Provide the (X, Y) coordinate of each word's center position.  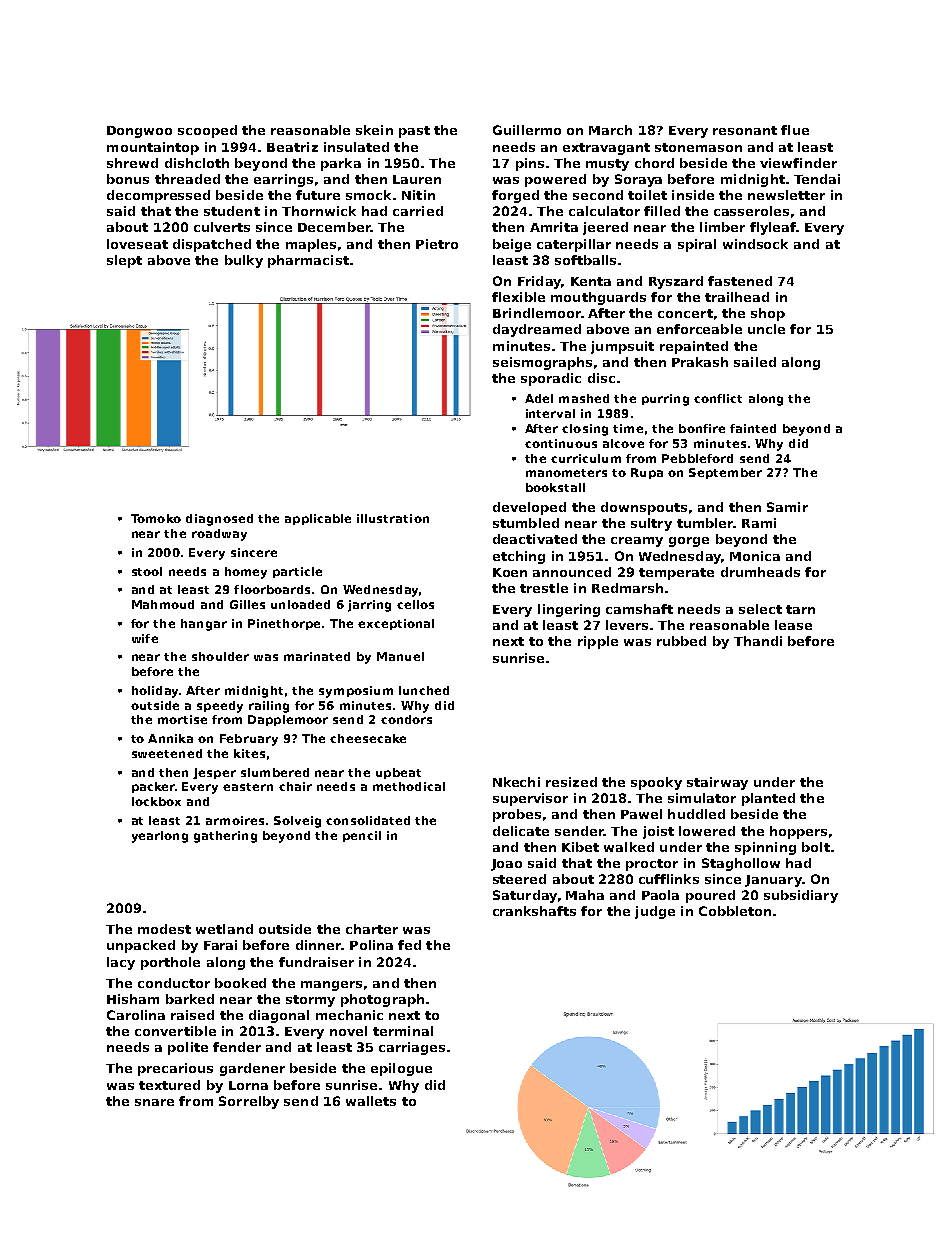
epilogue (401, 1069)
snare (154, 1102)
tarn (800, 609)
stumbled (526, 523)
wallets (371, 1101)
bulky (244, 261)
